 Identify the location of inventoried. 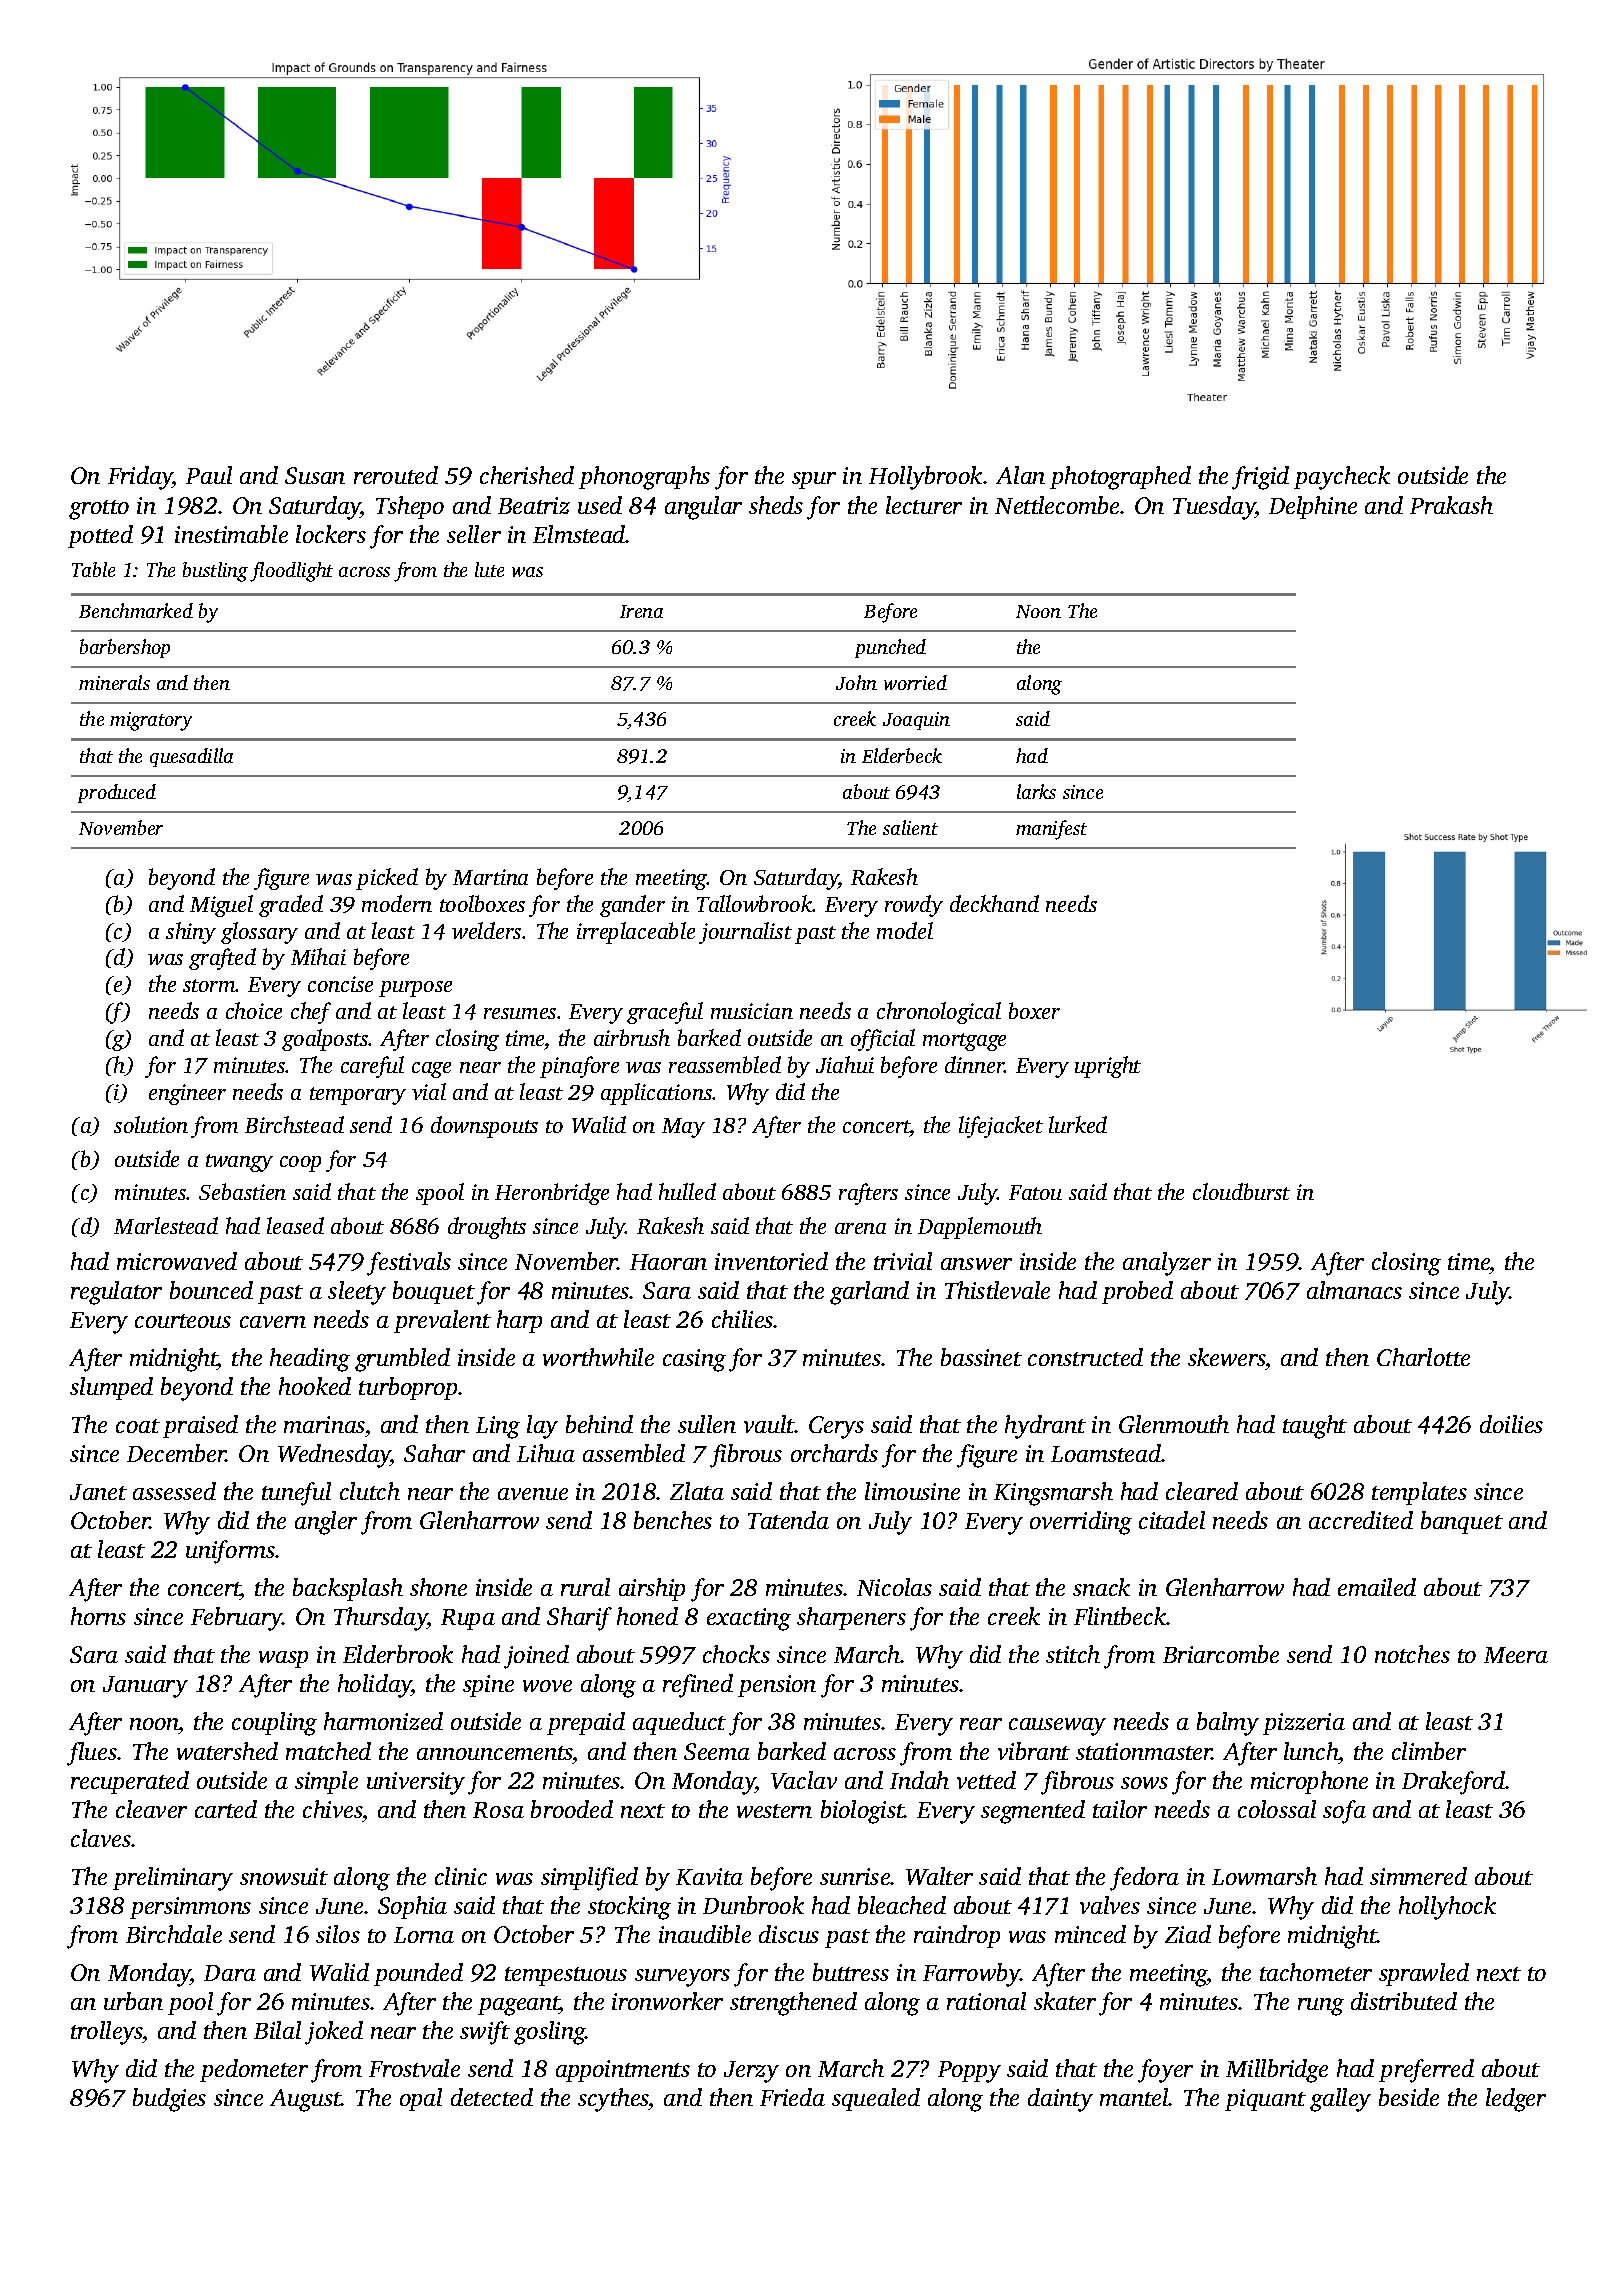
(771, 1261).
